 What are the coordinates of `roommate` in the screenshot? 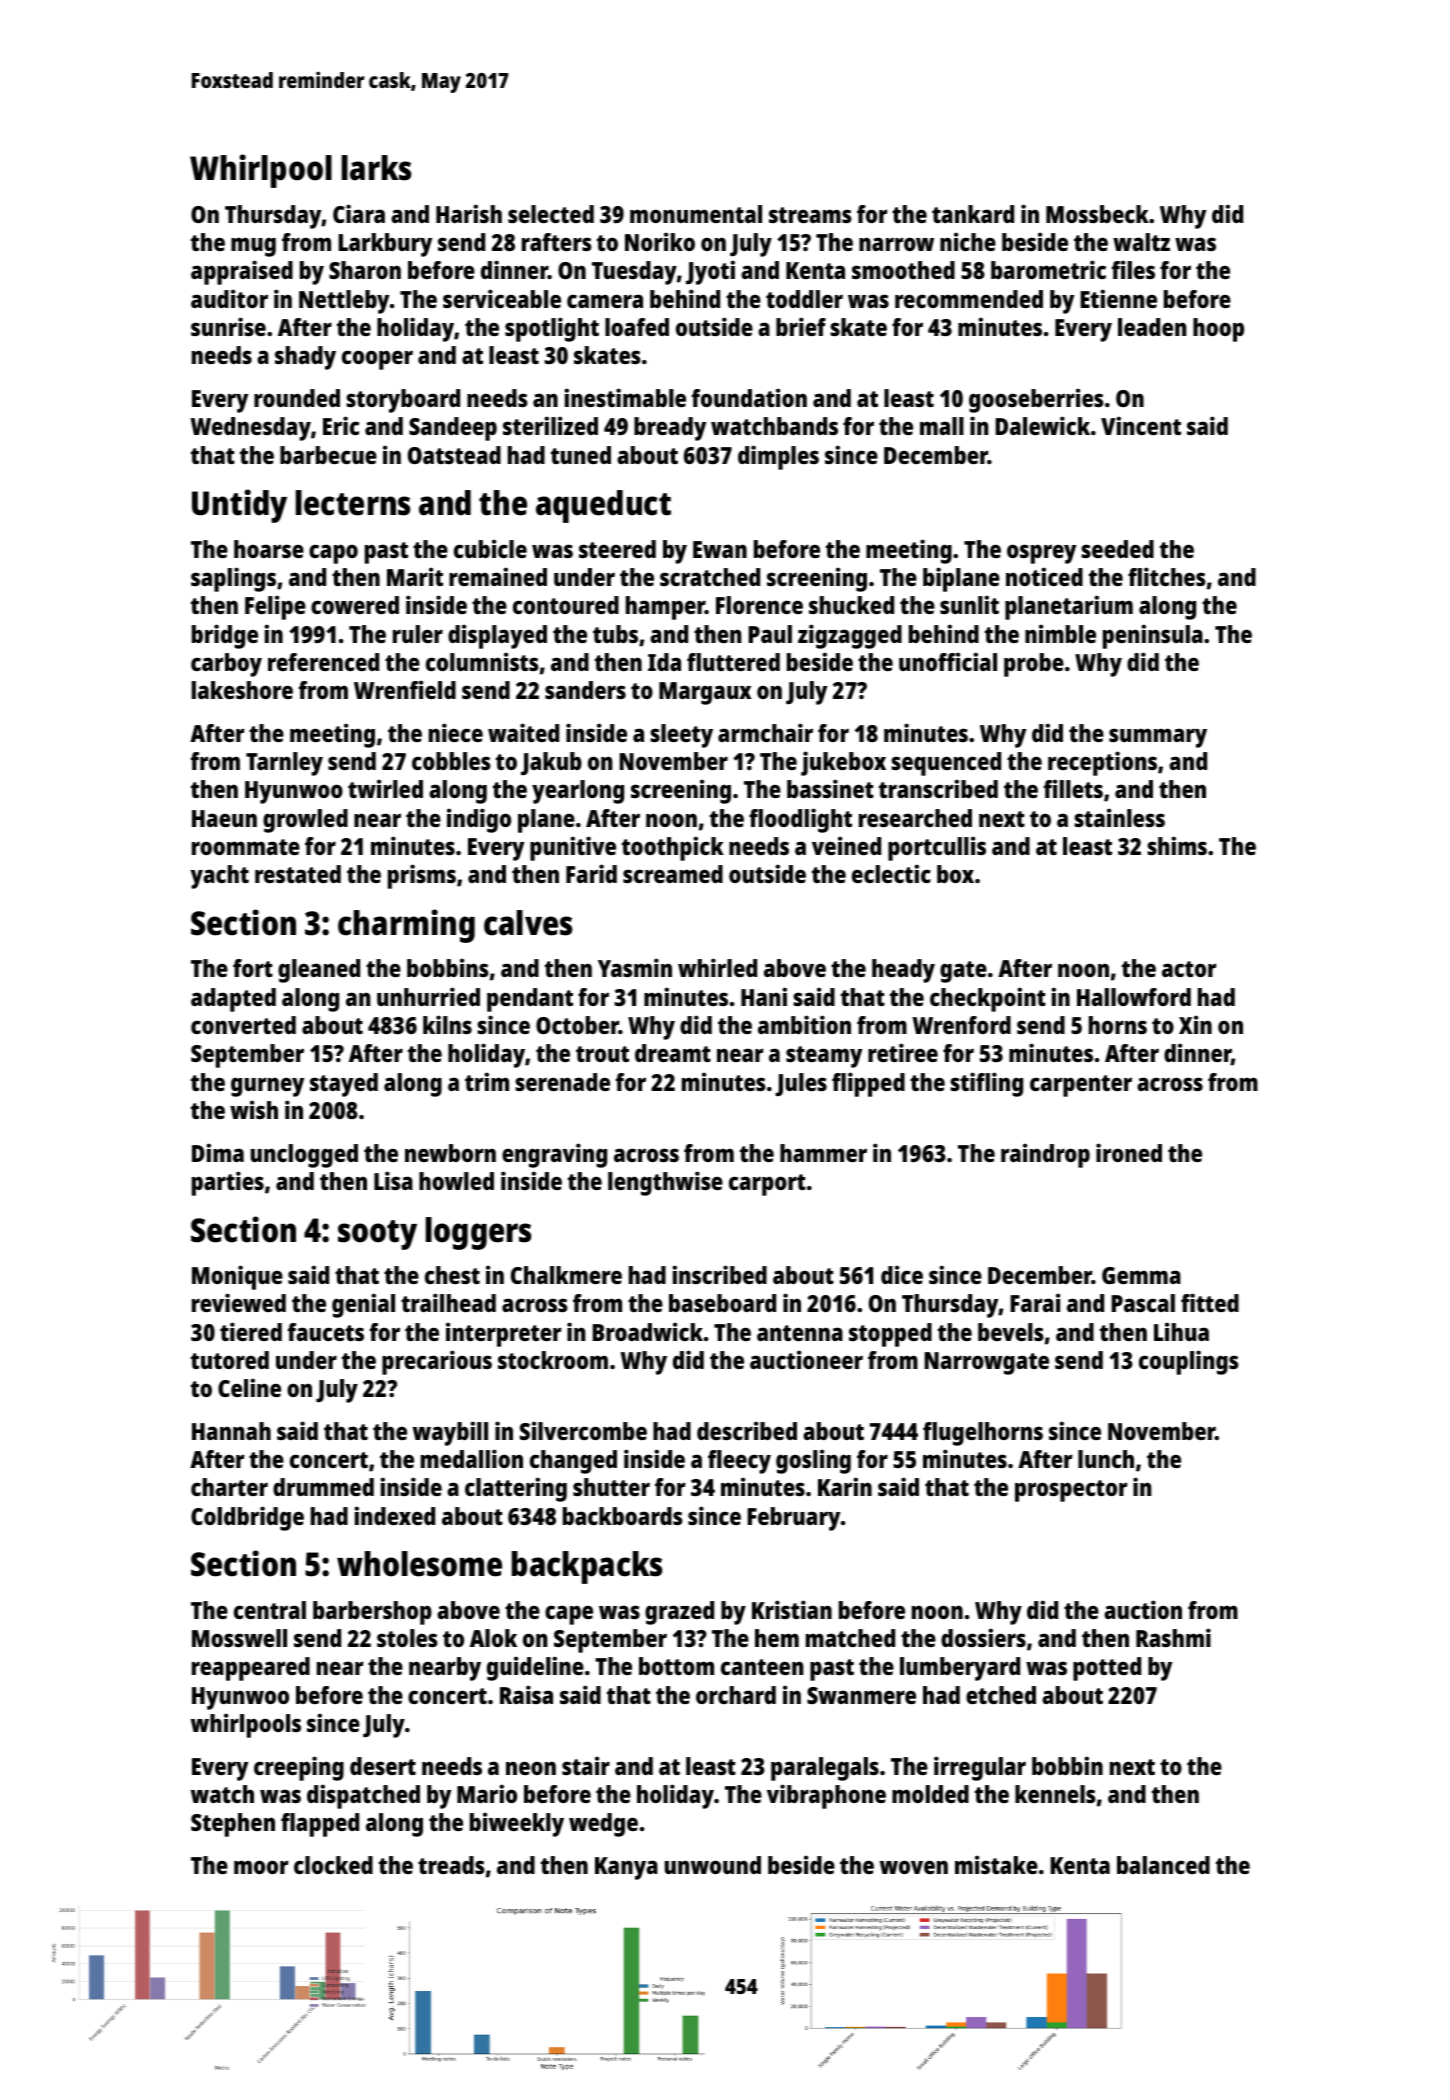 It's located at (246, 847).
